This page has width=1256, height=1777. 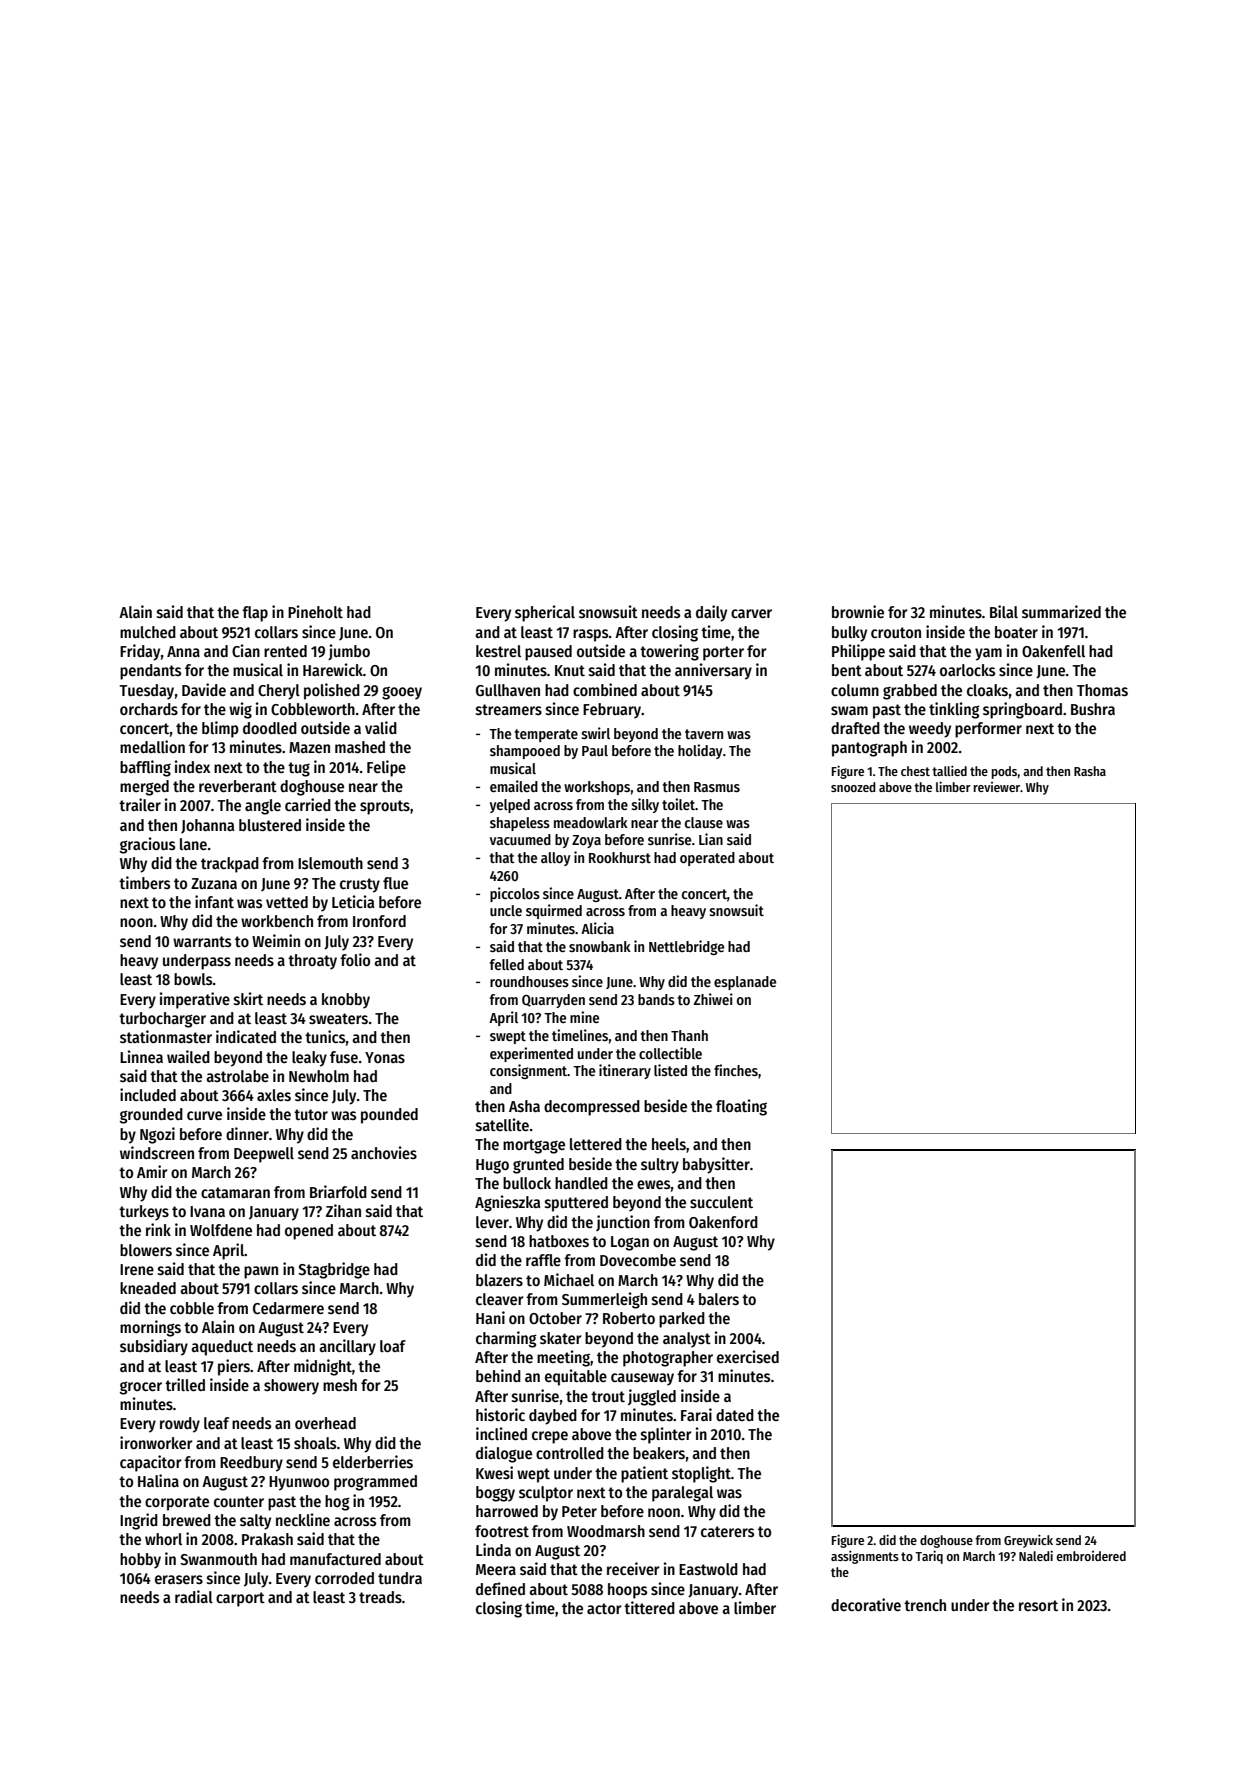 What do you see at coordinates (559, 1241) in the page?
I see `hatboxes` at bounding box center [559, 1241].
